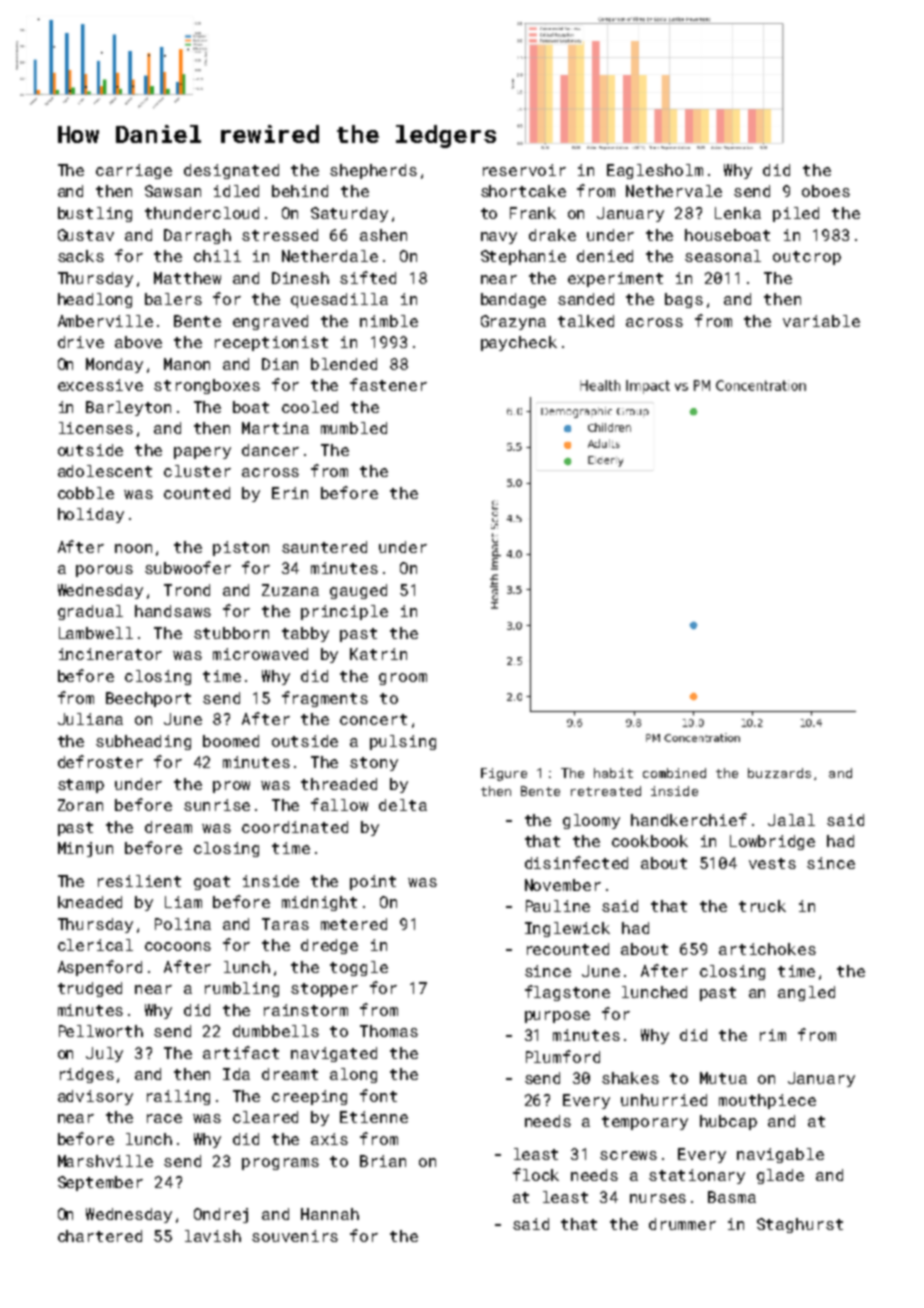 This image has height=1308, width=924. Describe the element at coordinates (134, 171) in the image. I see `carriage` at that location.
